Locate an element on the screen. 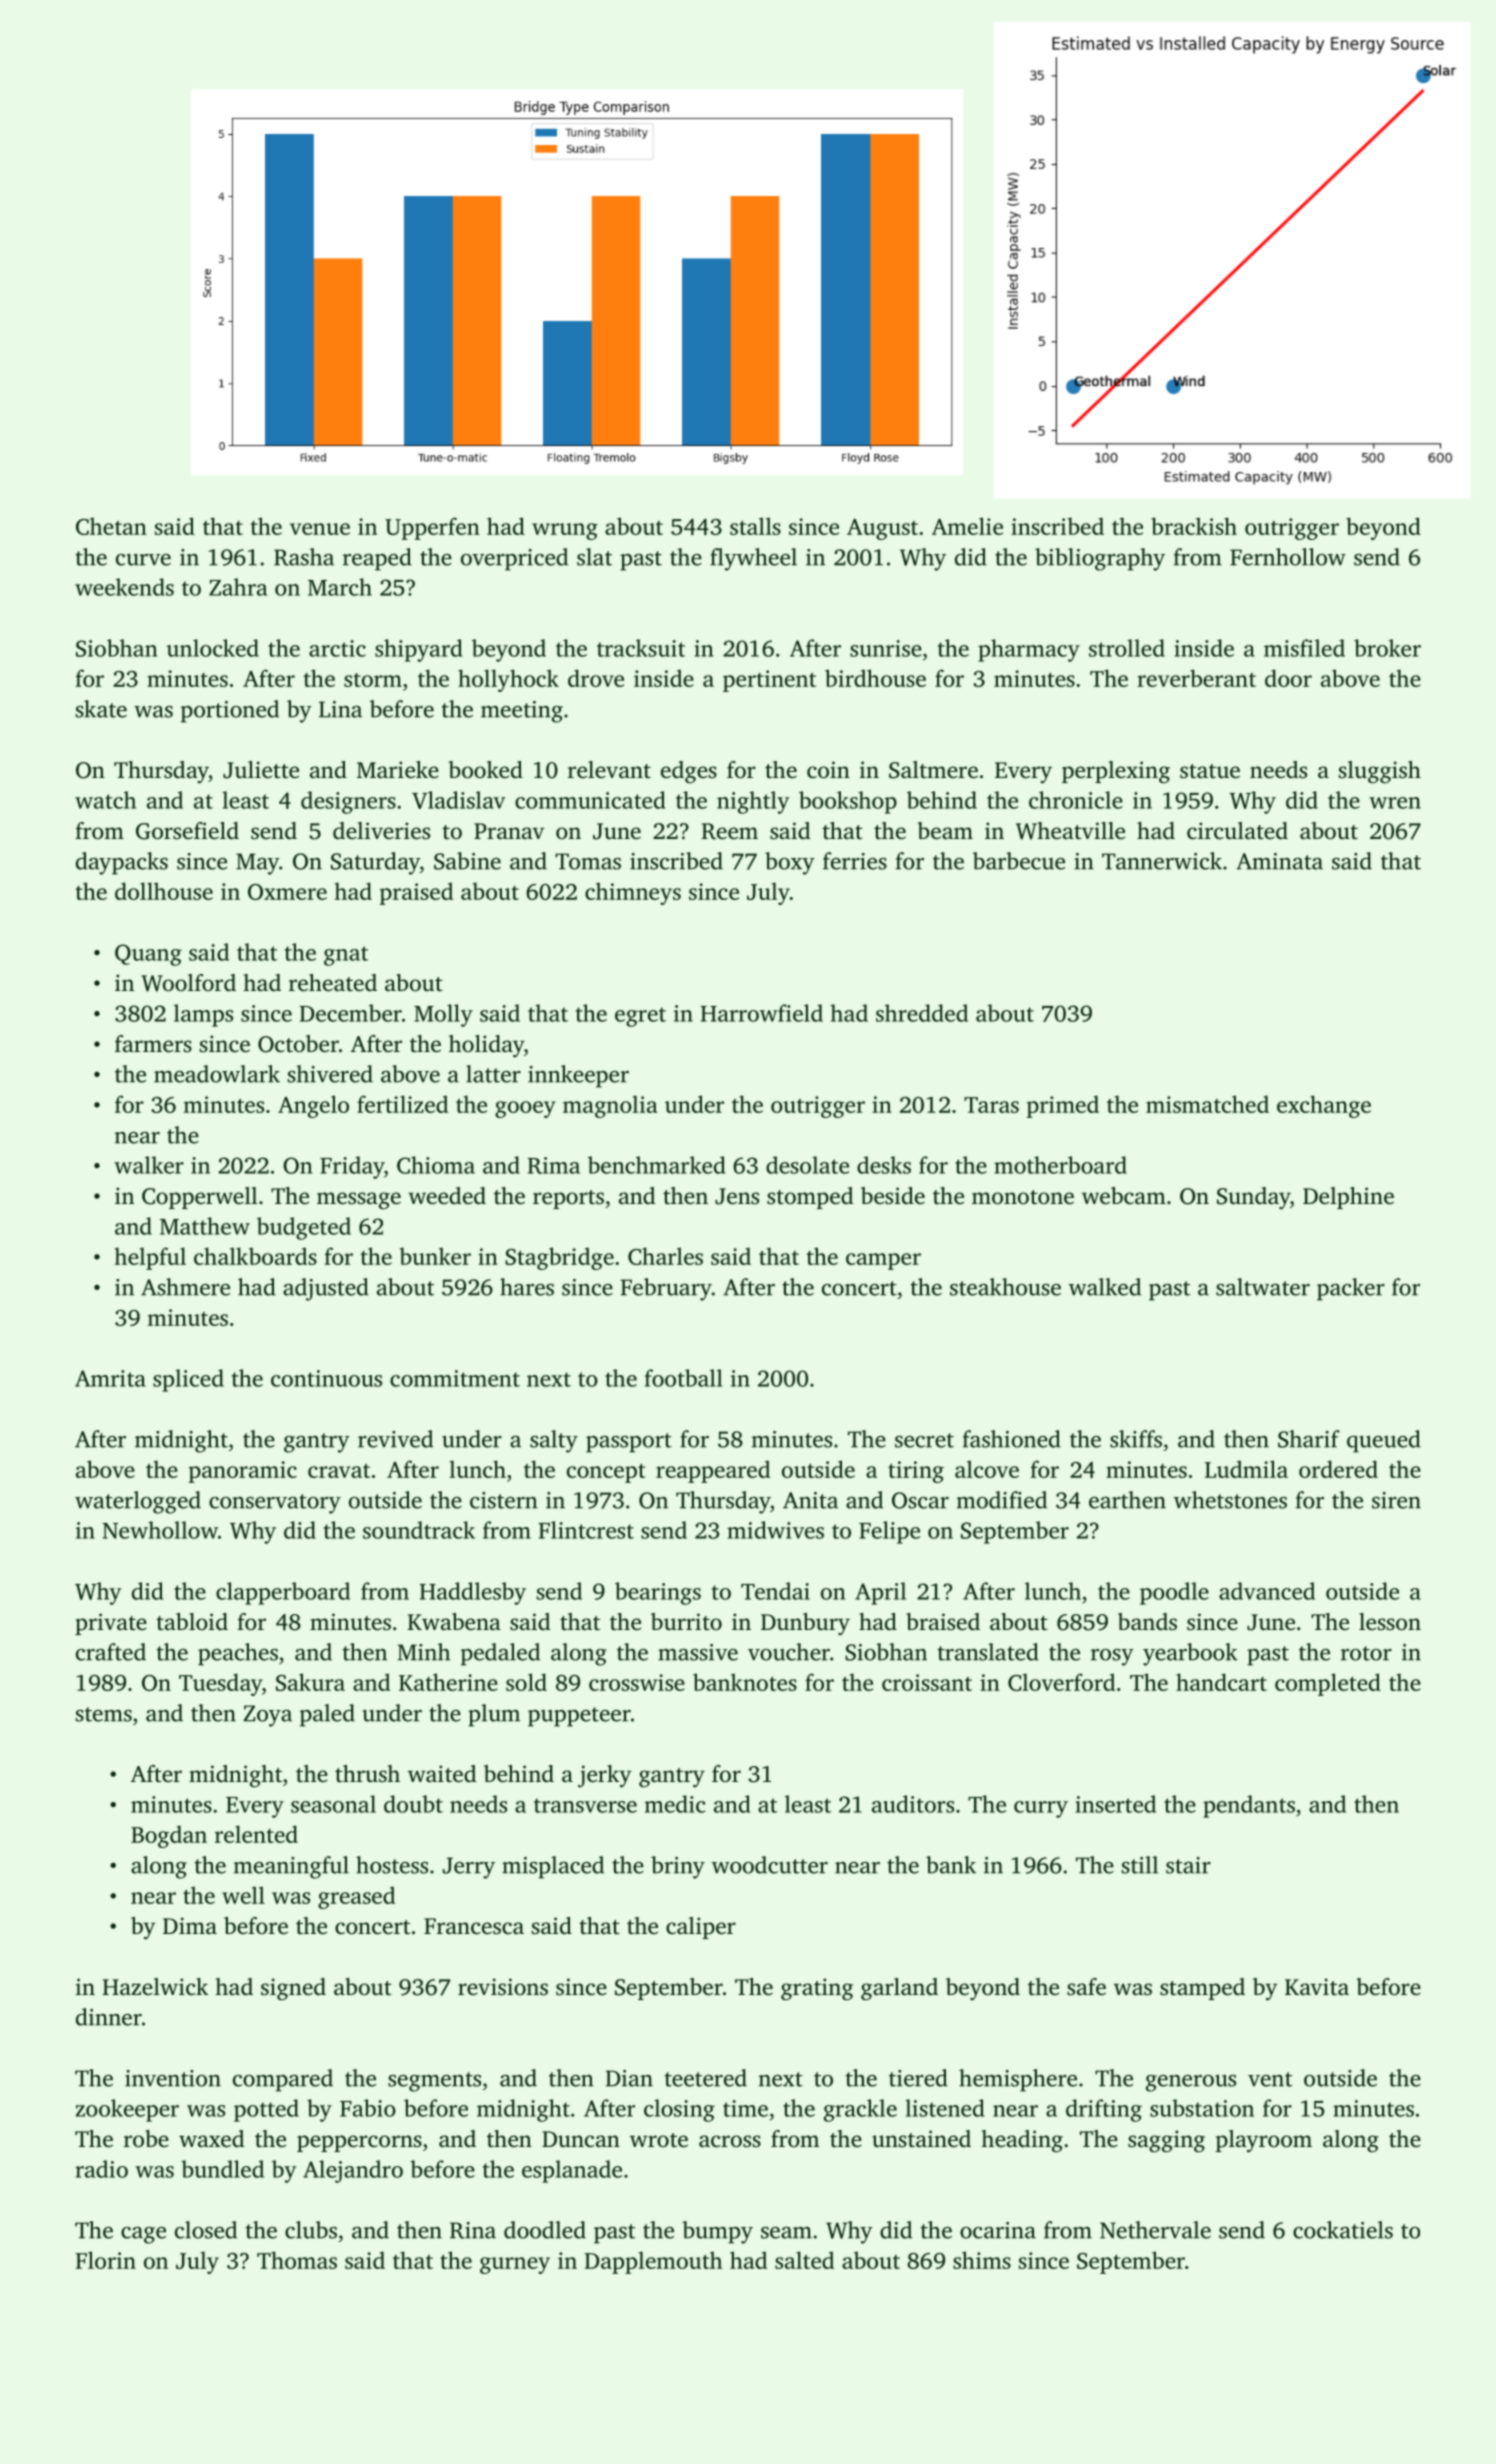 This screenshot has width=1496, height=2464. saltwater is located at coordinates (1263, 1287).
